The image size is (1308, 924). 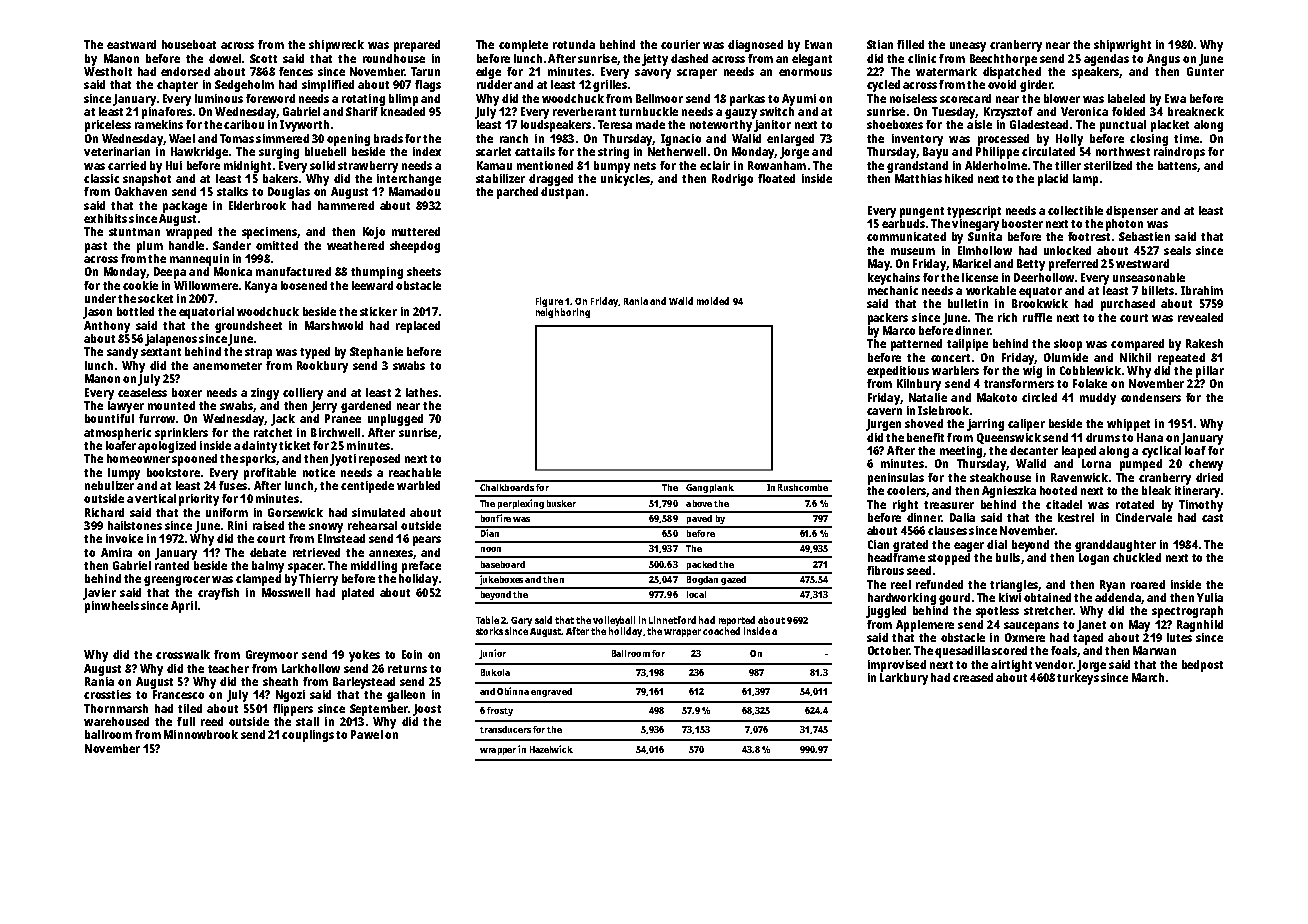 What do you see at coordinates (551, 749) in the screenshot?
I see `Hazelwick` at bounding box center [551, 749].
